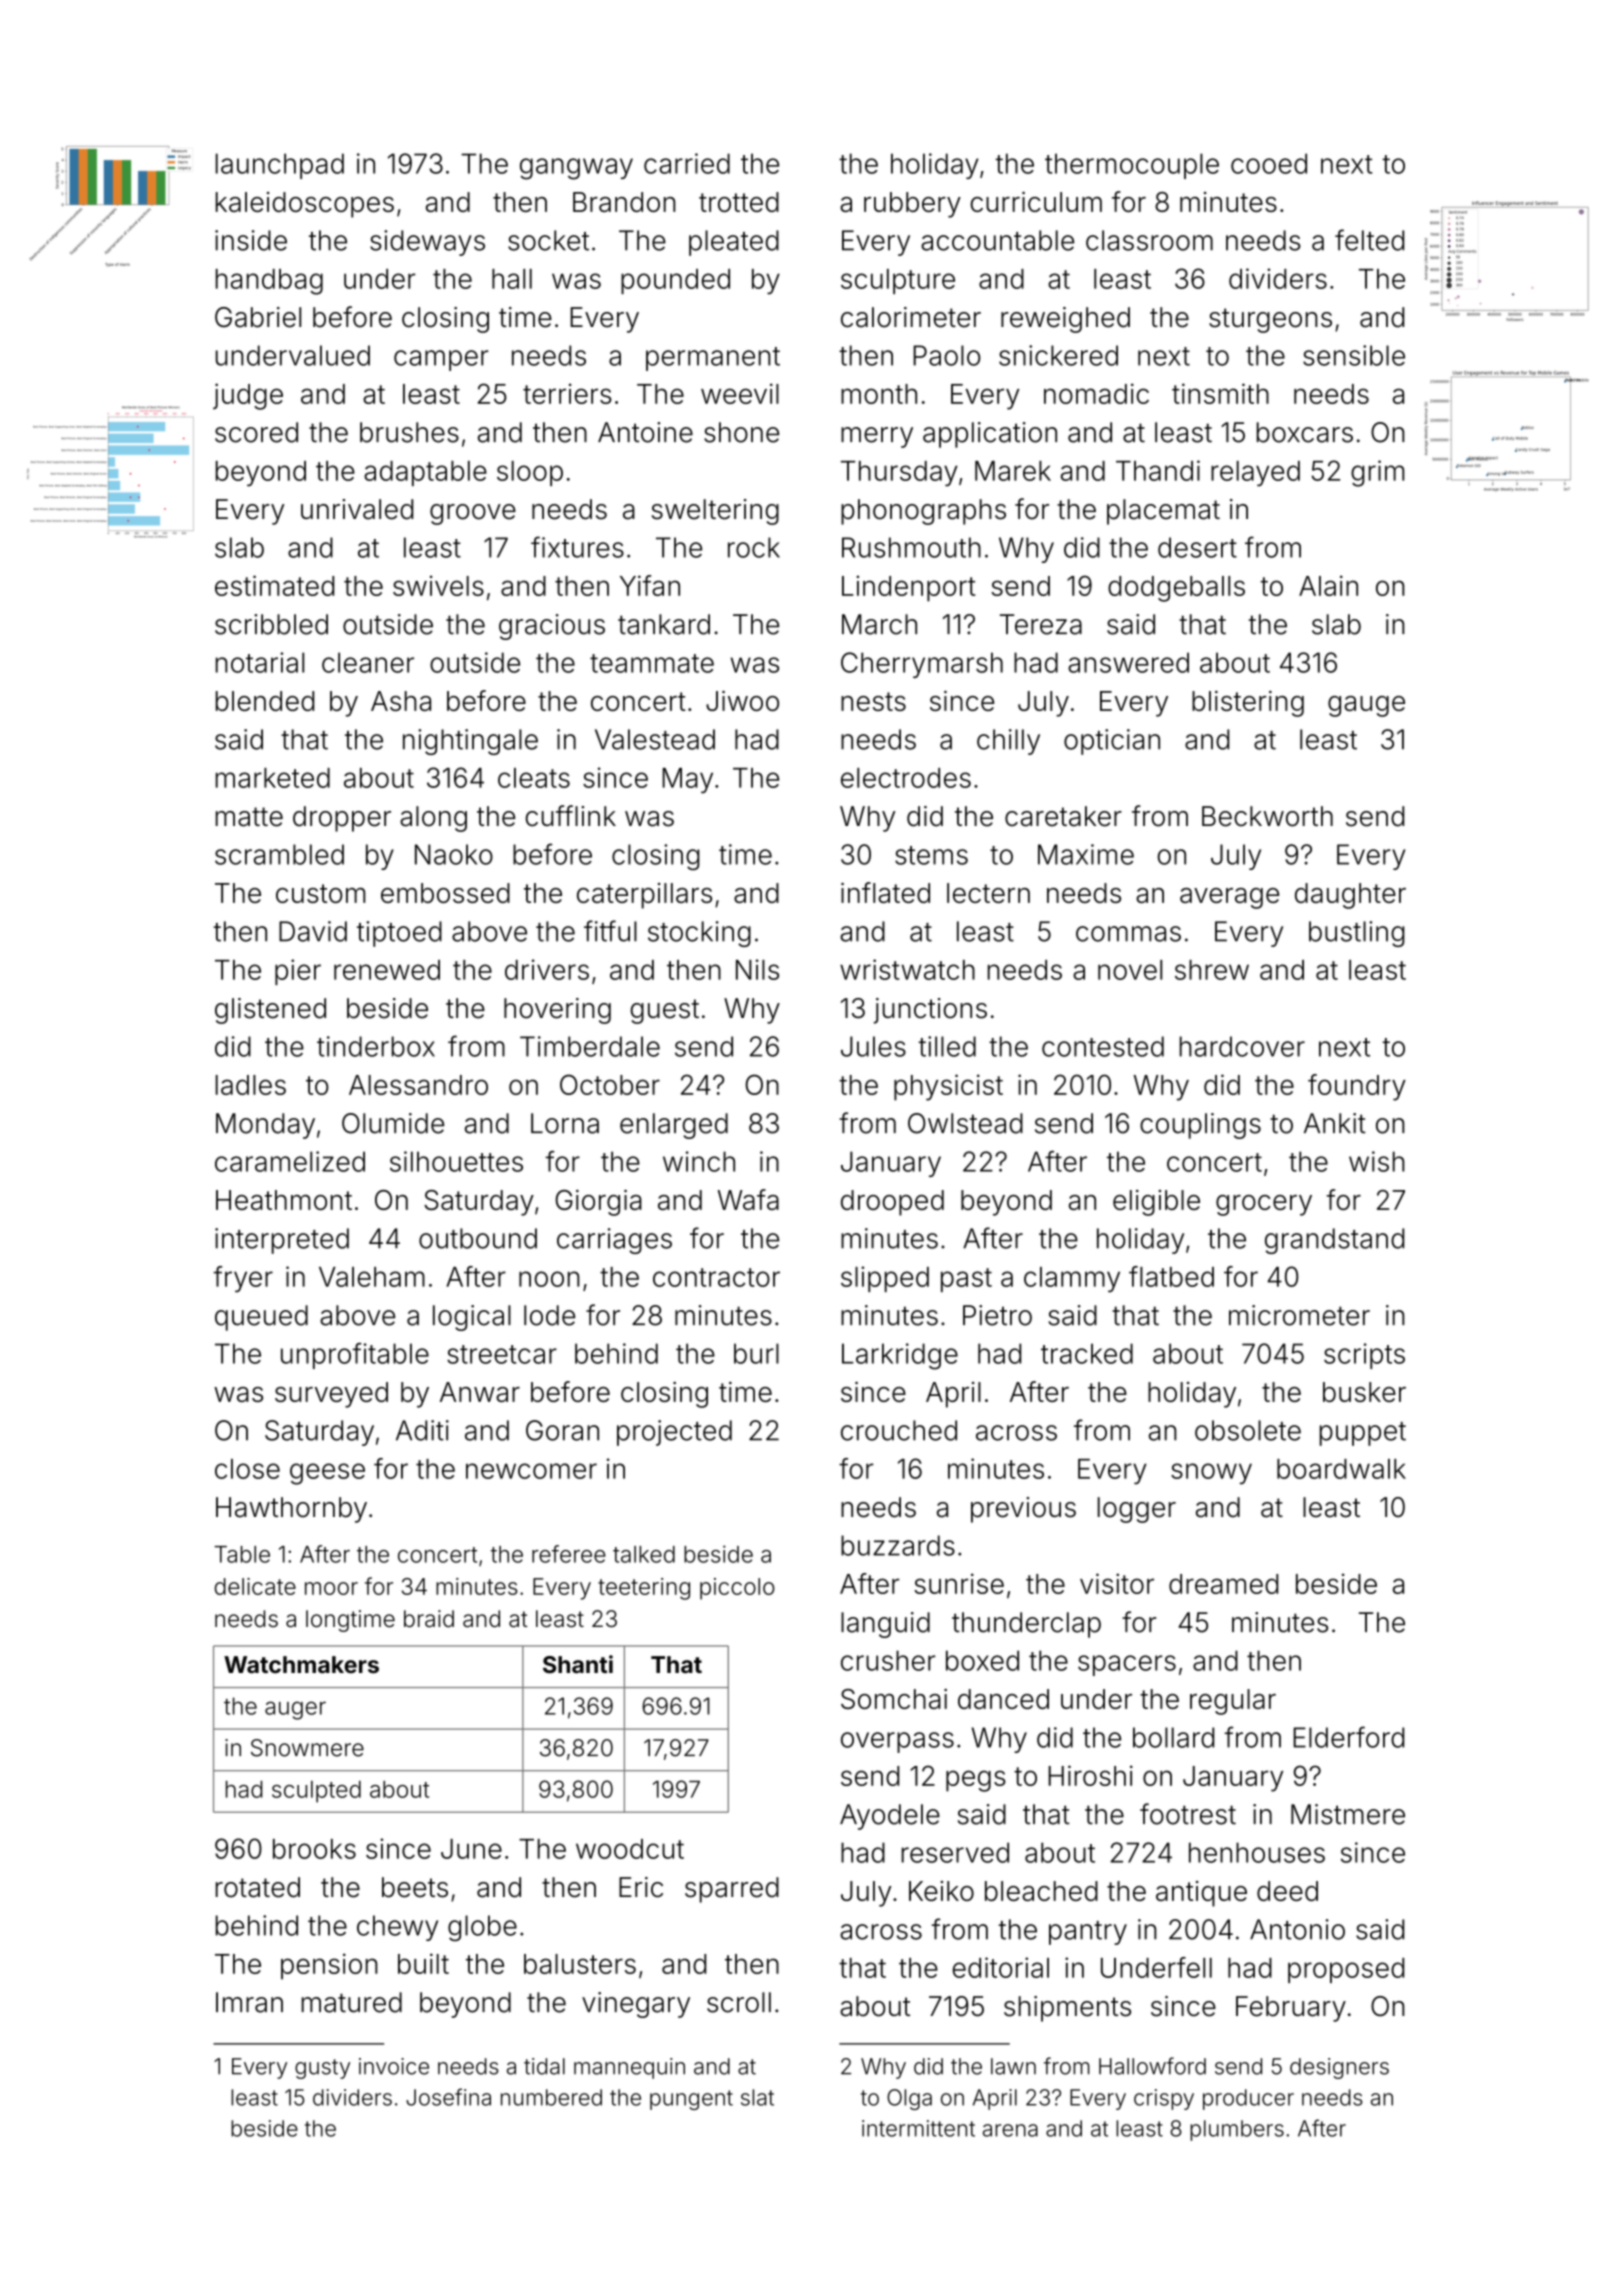 Image resolution: width=1620 pixels, height=2292 pixels. What do you see at coordinates (565, 1123) in the page?
I see `Lorna` at bounding box center [565, 1123].
